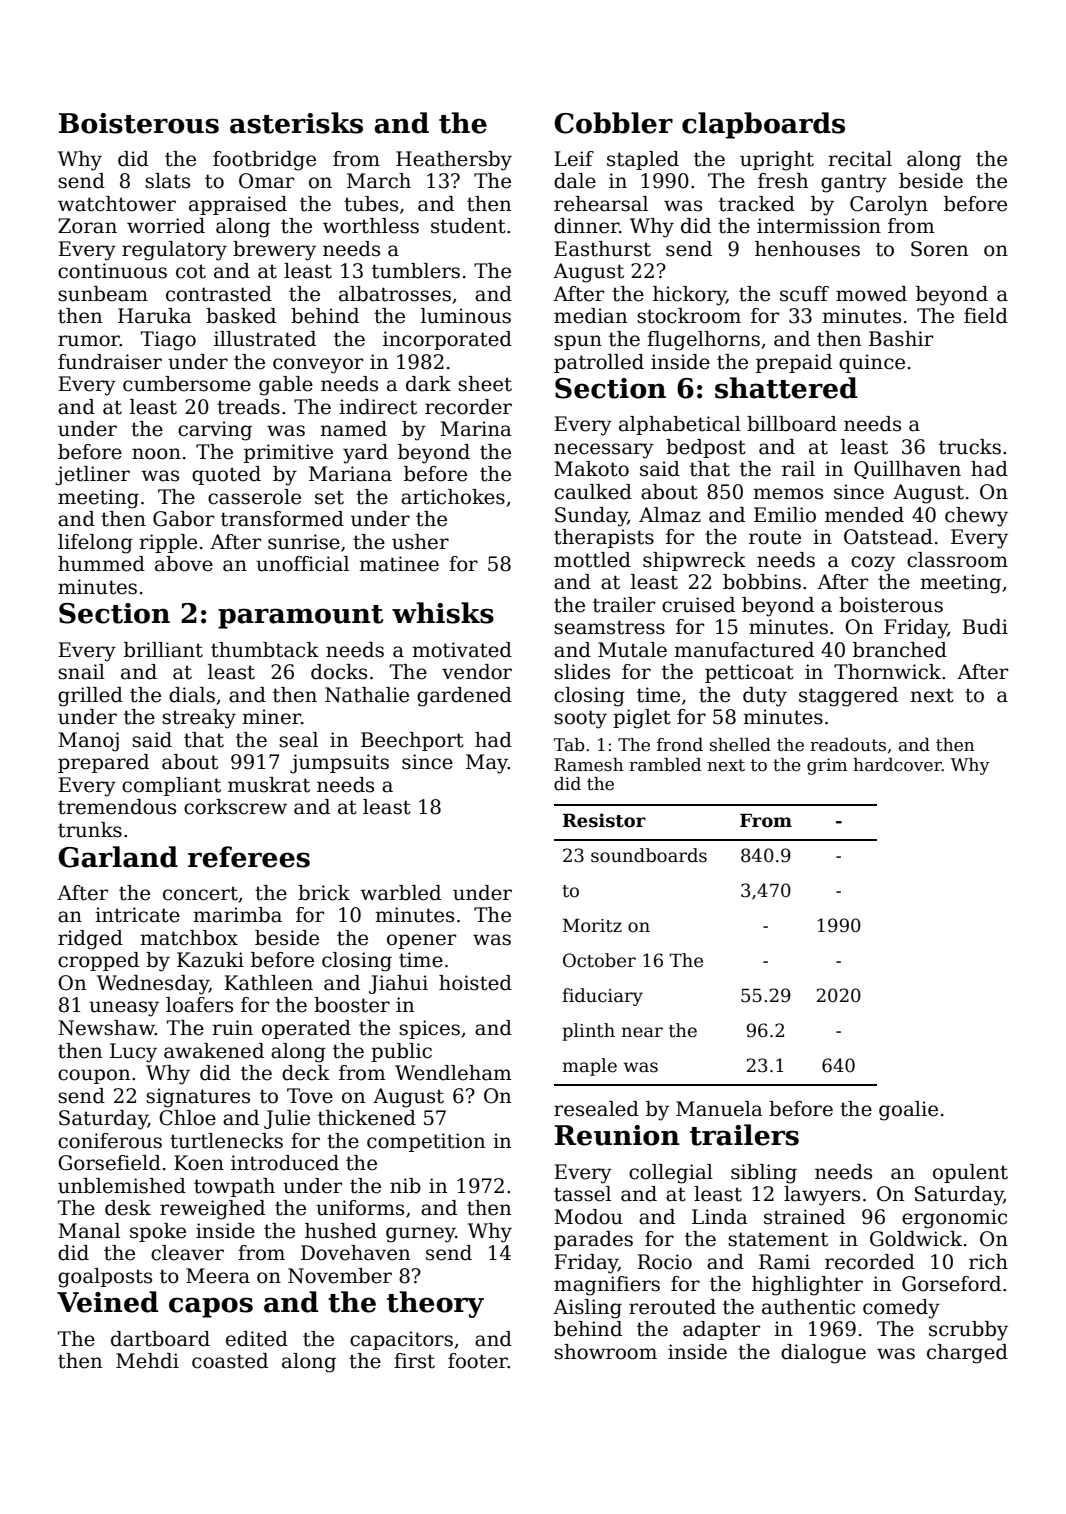  Describe the element at coordinates (609, 627) in the screenshot. I see `seamstress` at that location.
